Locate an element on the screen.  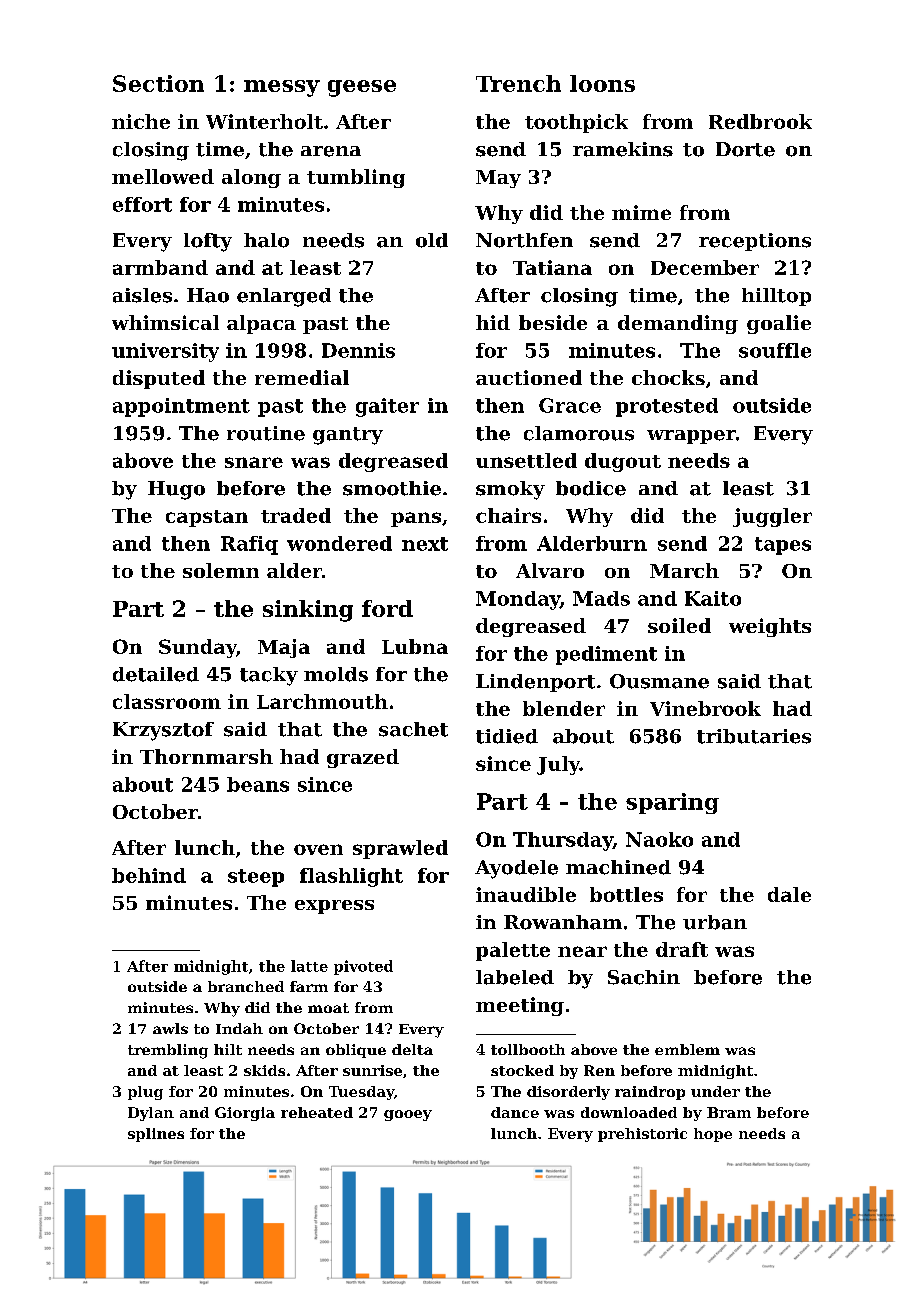
sparing is located at coordinates (672, 803).
